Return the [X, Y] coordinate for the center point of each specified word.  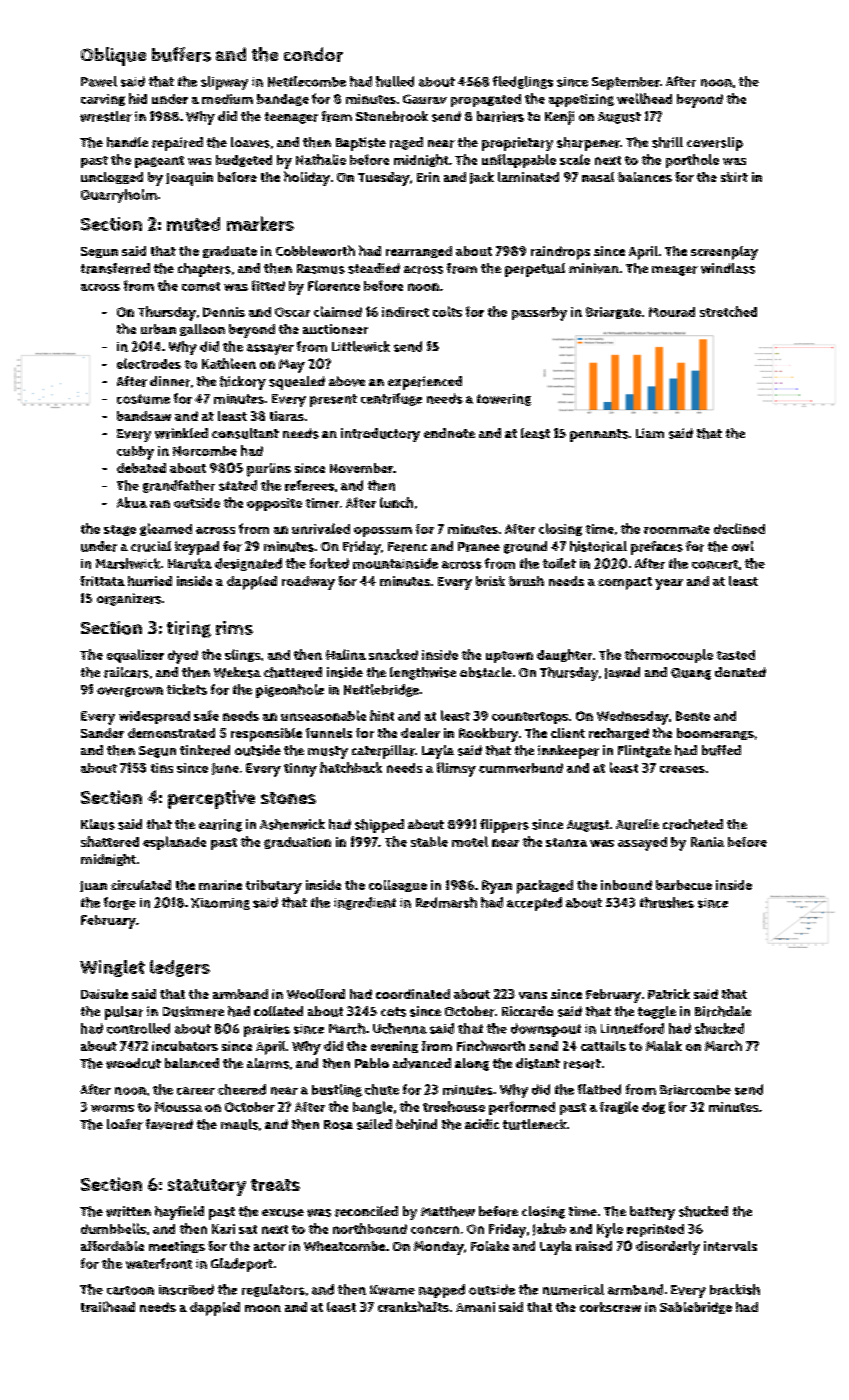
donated [740, 672]
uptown [509, 657]
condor [313, 54]
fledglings [523, 82]
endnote [449, 433]
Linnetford [632, 1028]
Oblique [113, 56]
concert [715, 564]
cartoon [130, 1290]
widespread [154, 717]
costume [143, 399]
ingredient [365, 903]
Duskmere [193, 1011]
